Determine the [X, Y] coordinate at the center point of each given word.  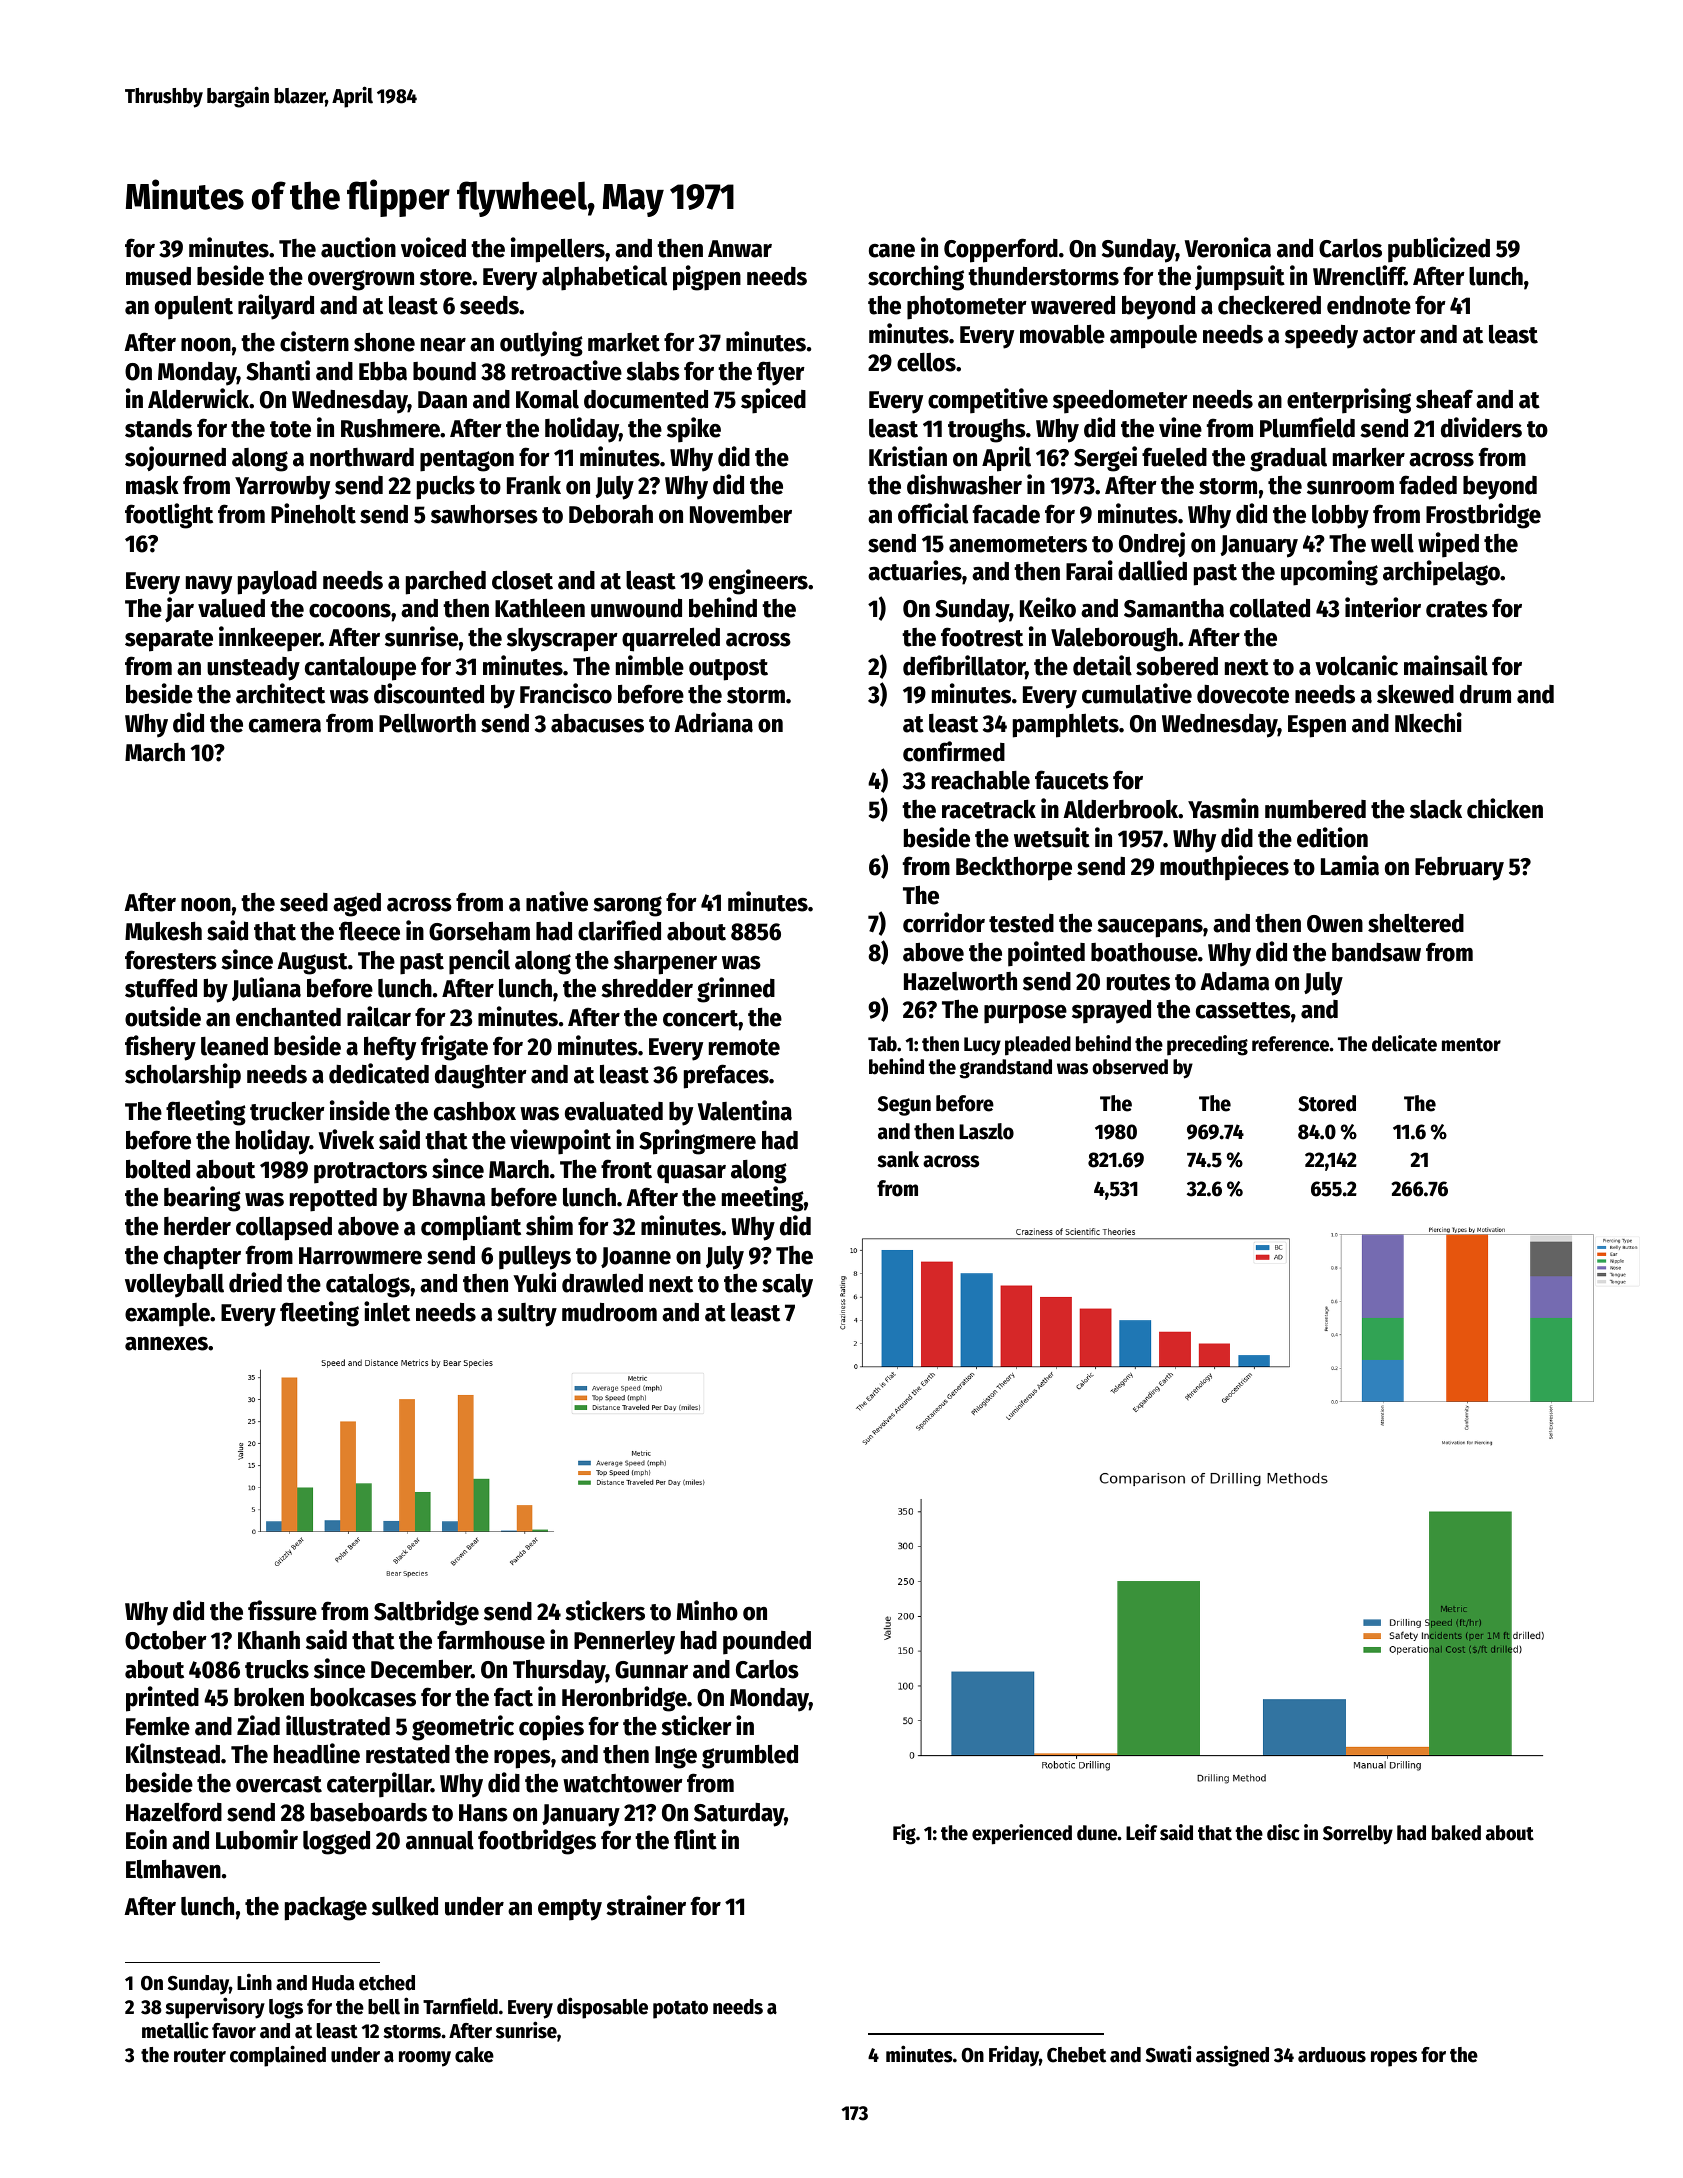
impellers [558, 250]
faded [1428, 485]
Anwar [740, 249]
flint [695, 1839]
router [200, 2056]
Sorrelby [1358, 1835]
